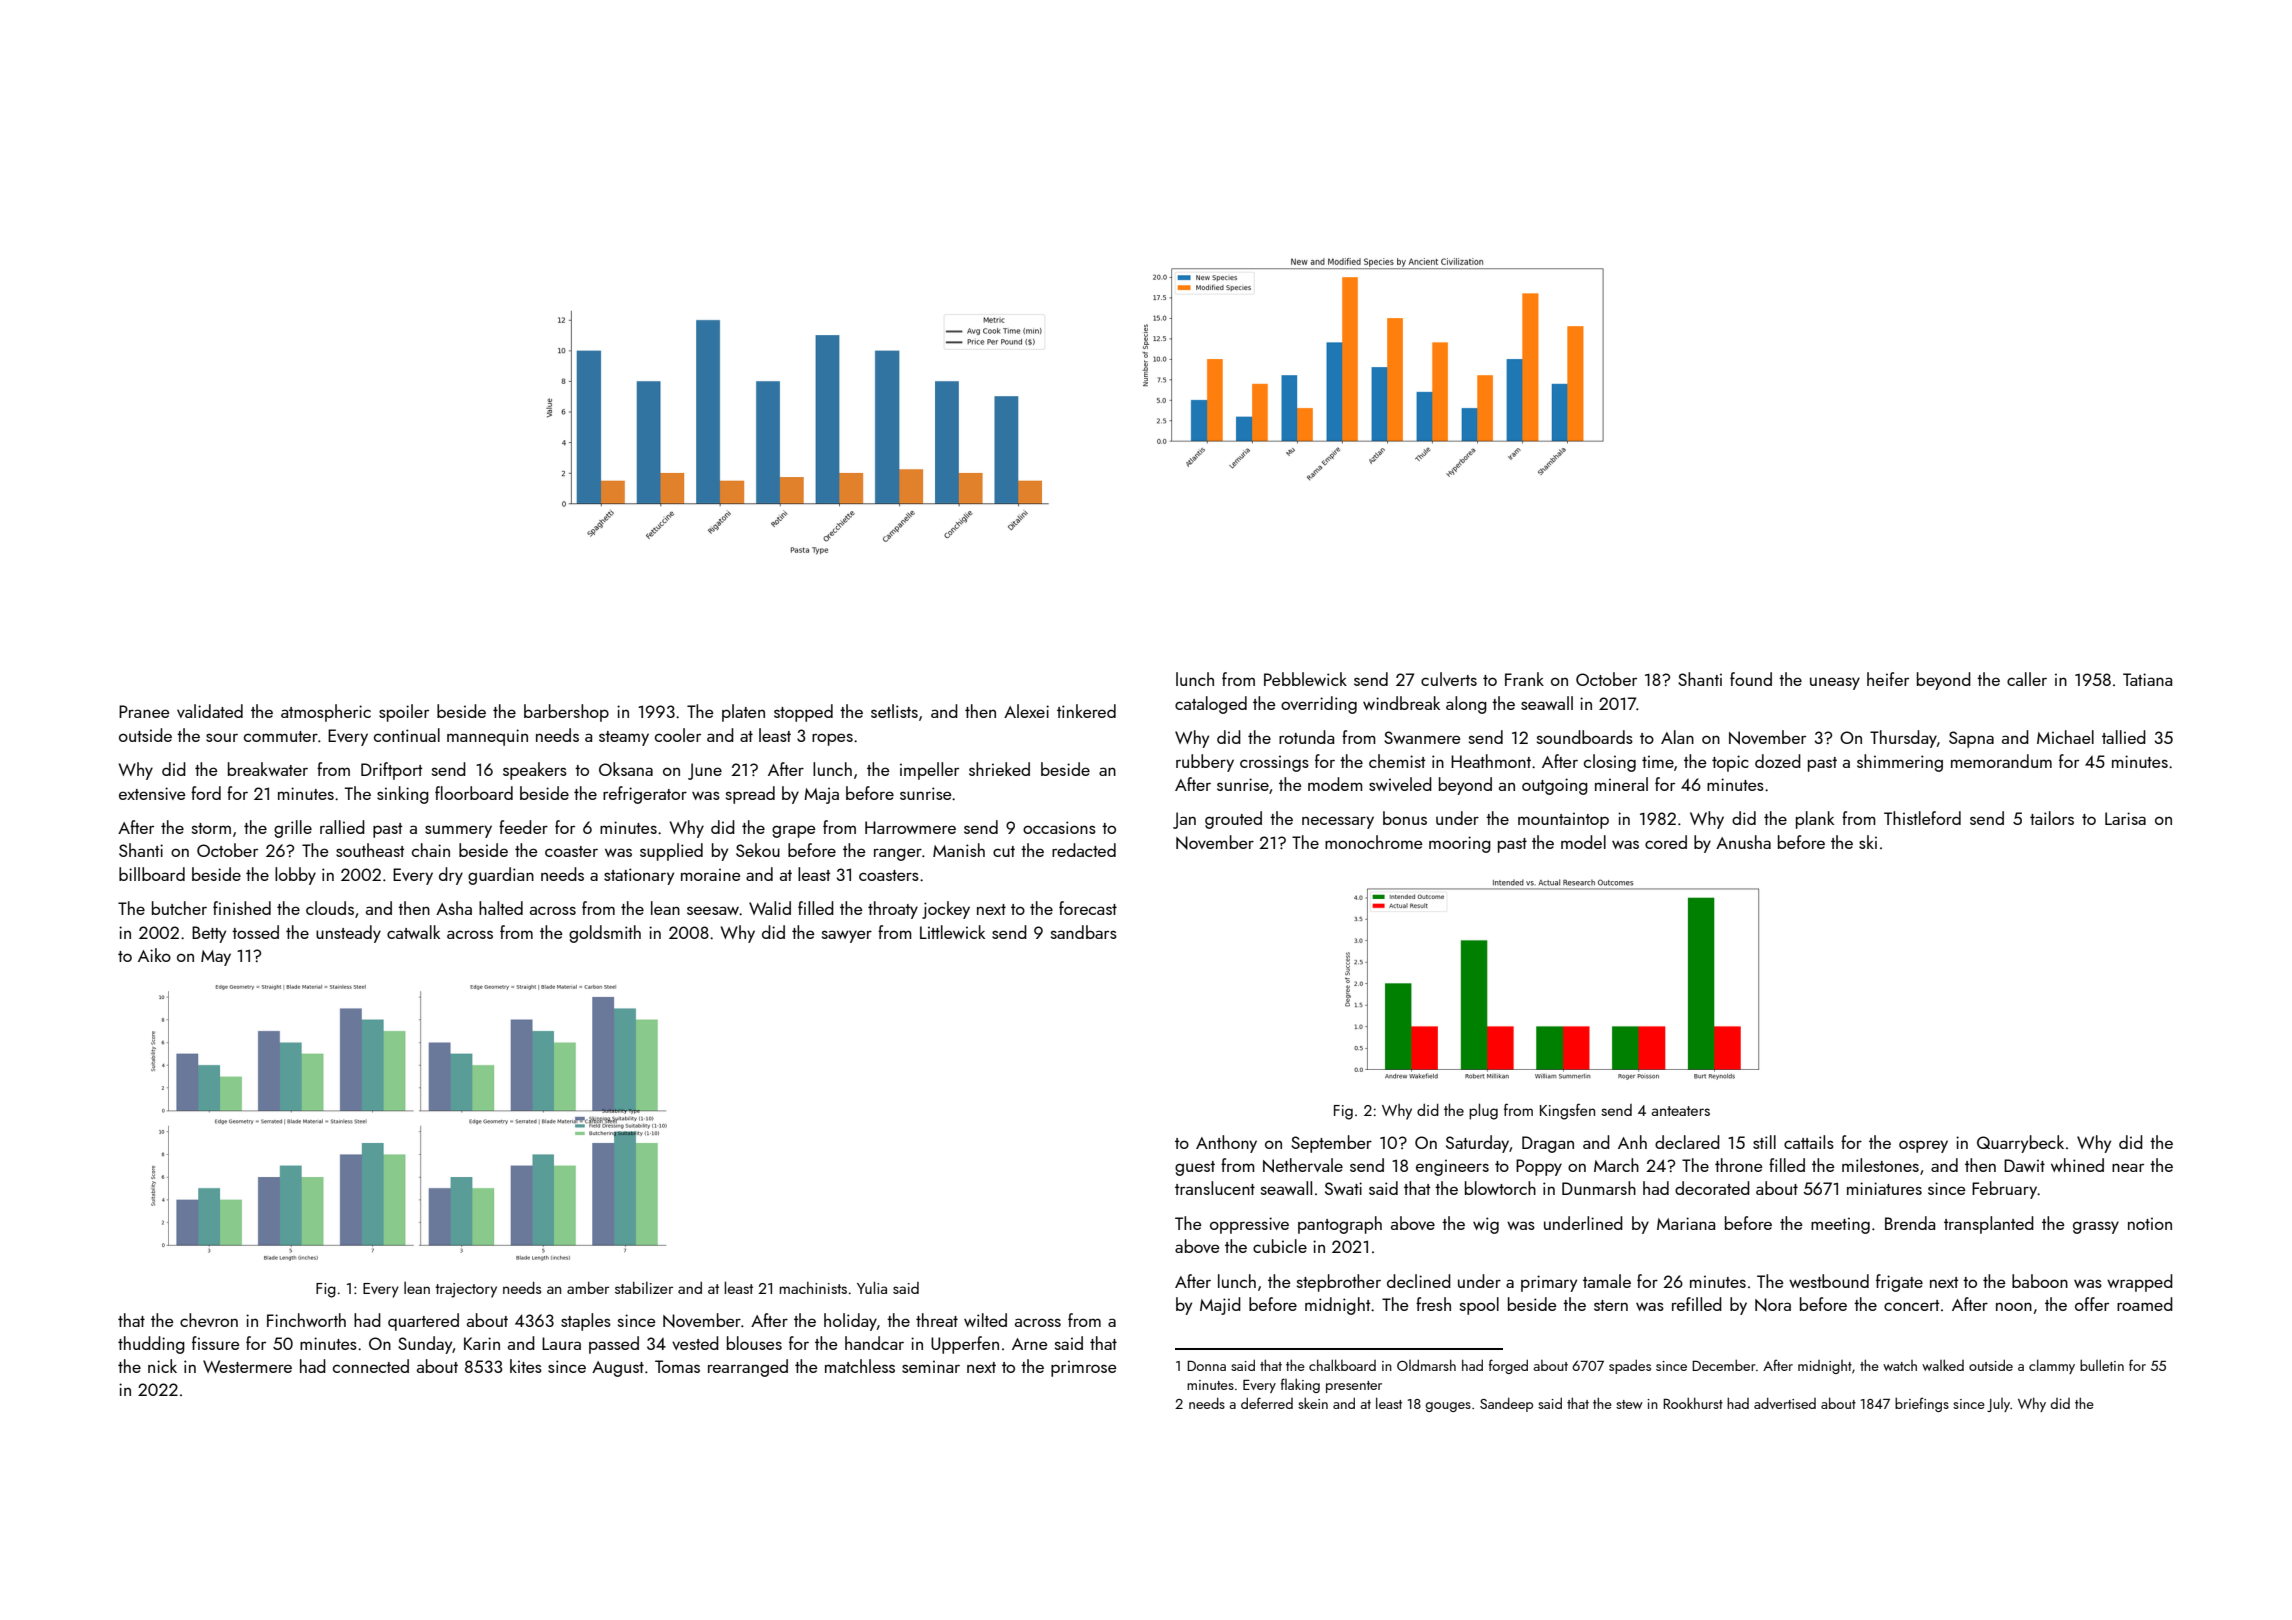  What do you see at coordinates (1226, 1144) in the page?
I see `Anthony` at bounding box center [1226, 1144].
